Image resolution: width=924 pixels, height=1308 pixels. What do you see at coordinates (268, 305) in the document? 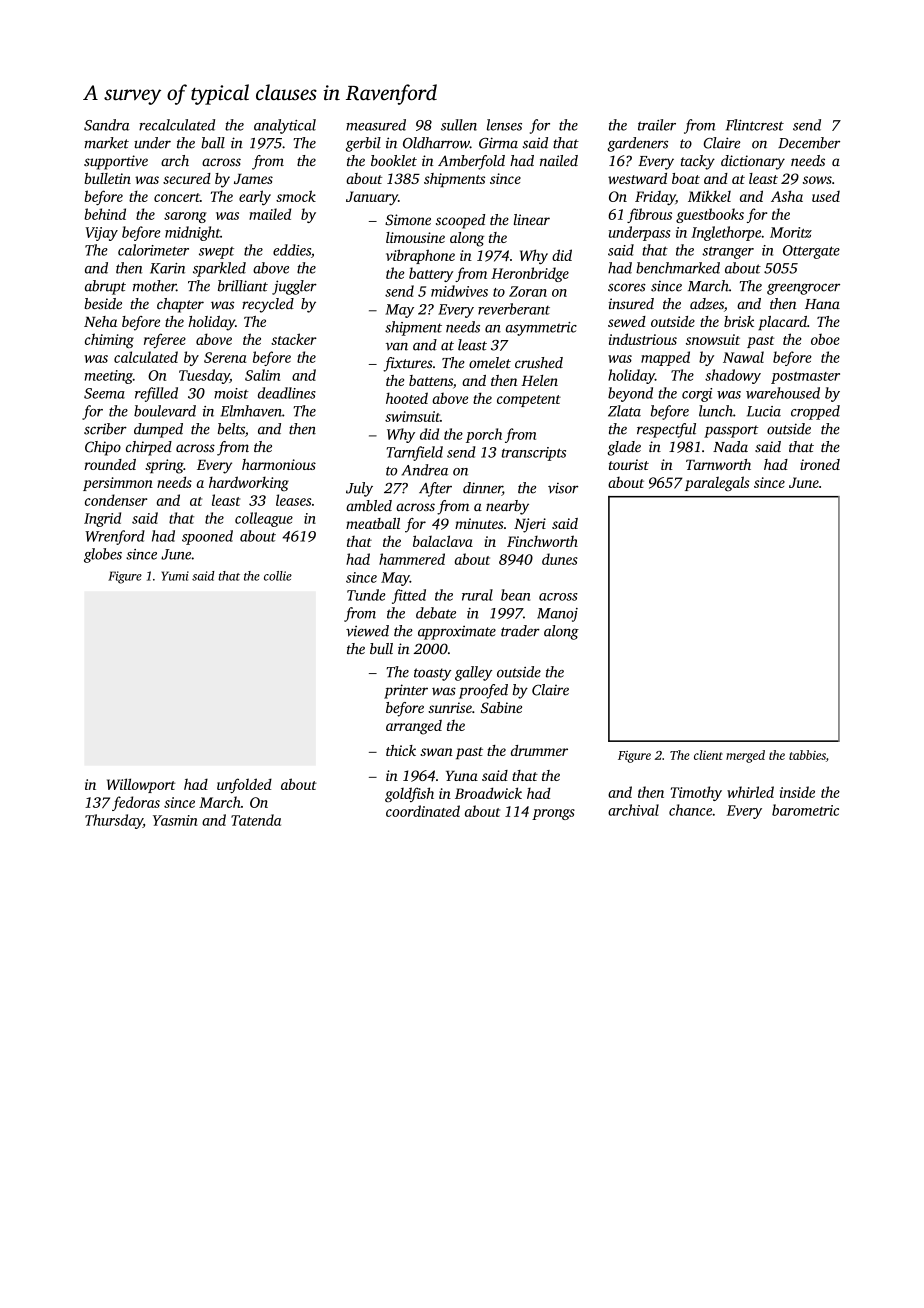
I see `recycled` at bounding box center [268, 305].
